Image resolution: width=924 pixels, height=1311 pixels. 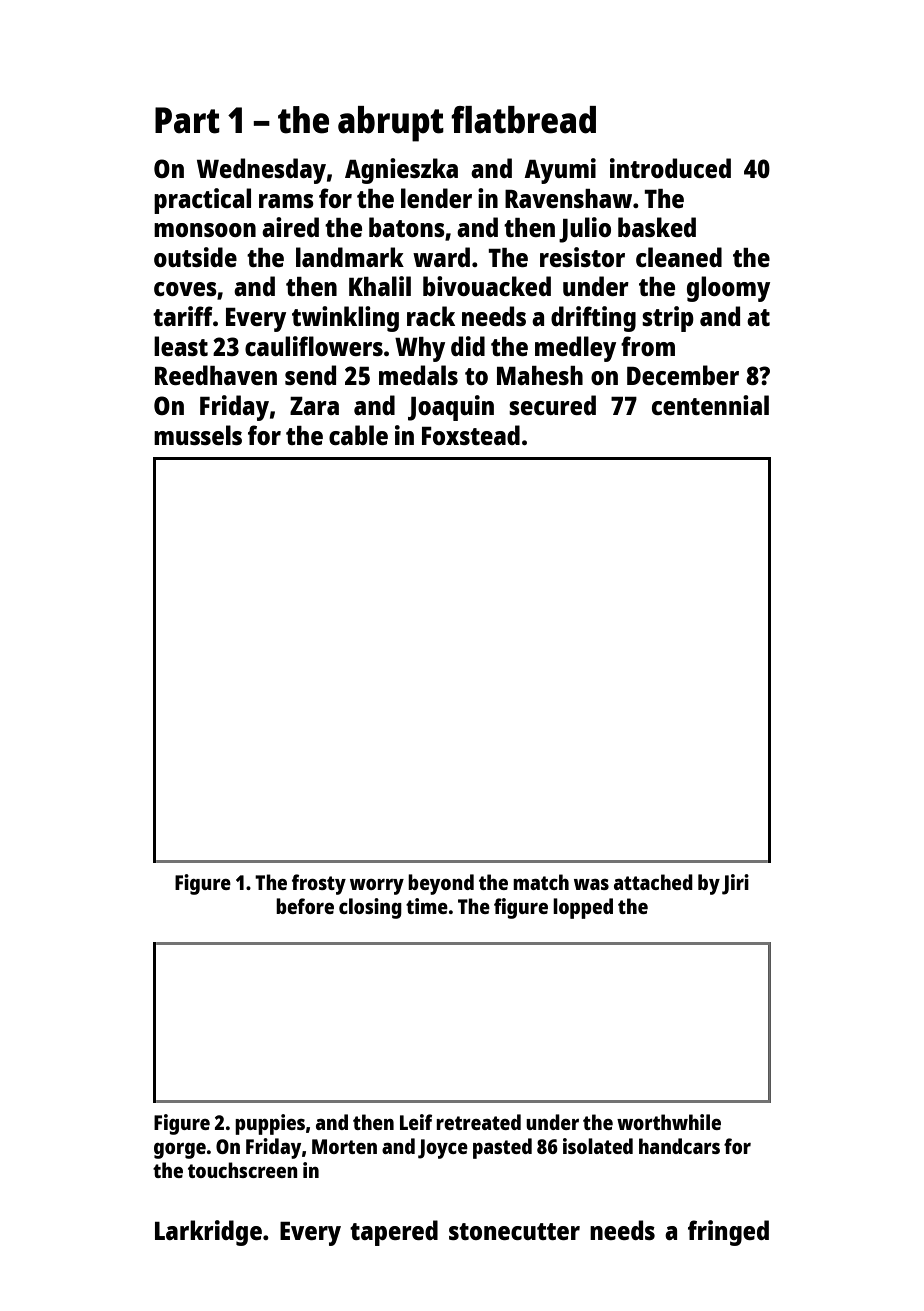 What do you see at coordinates (202, 201) in the page?
I see `practical` at bounding box center [202, 201].
